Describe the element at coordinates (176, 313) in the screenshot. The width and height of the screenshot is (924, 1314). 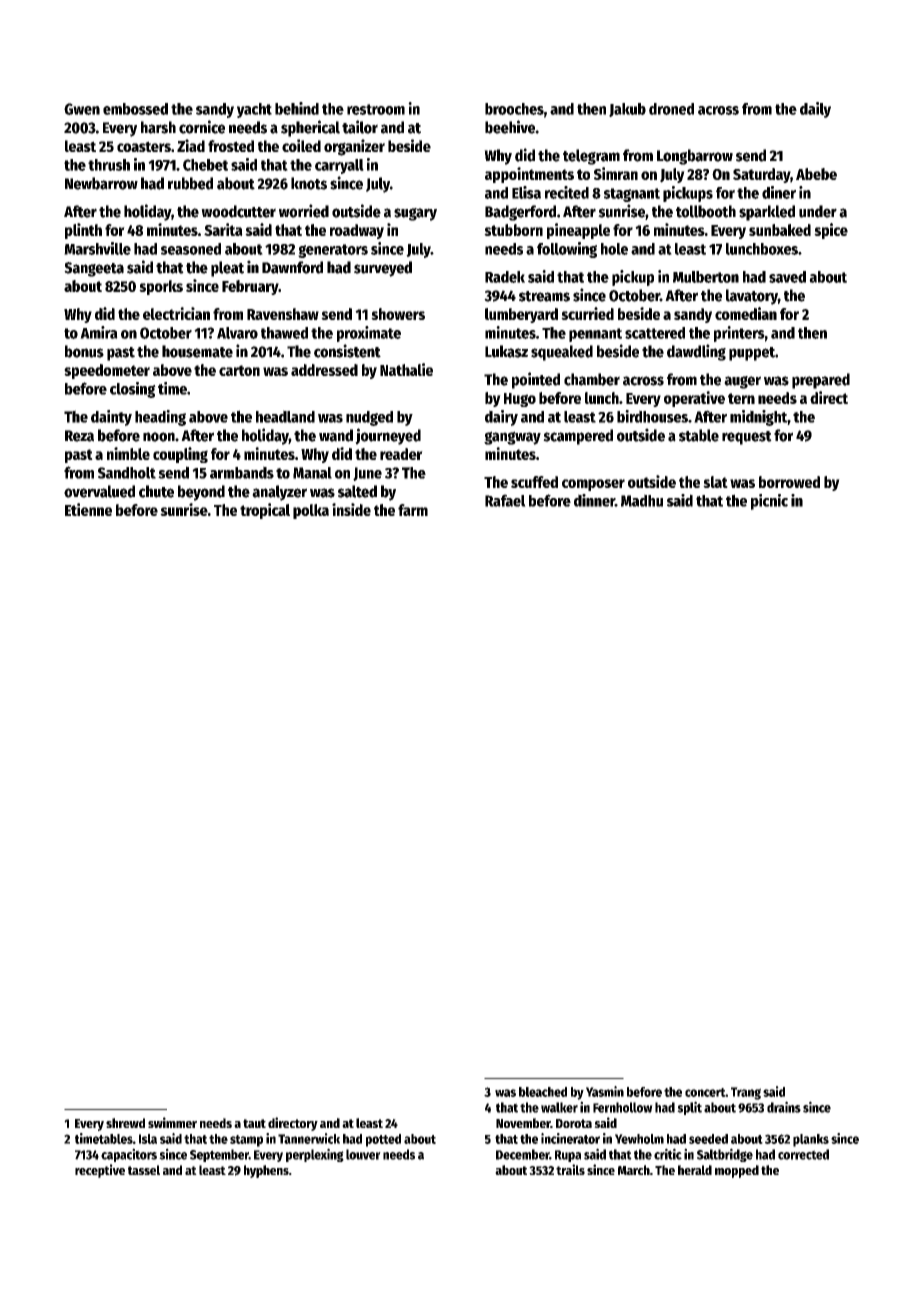
I see `electrician` at that location.
